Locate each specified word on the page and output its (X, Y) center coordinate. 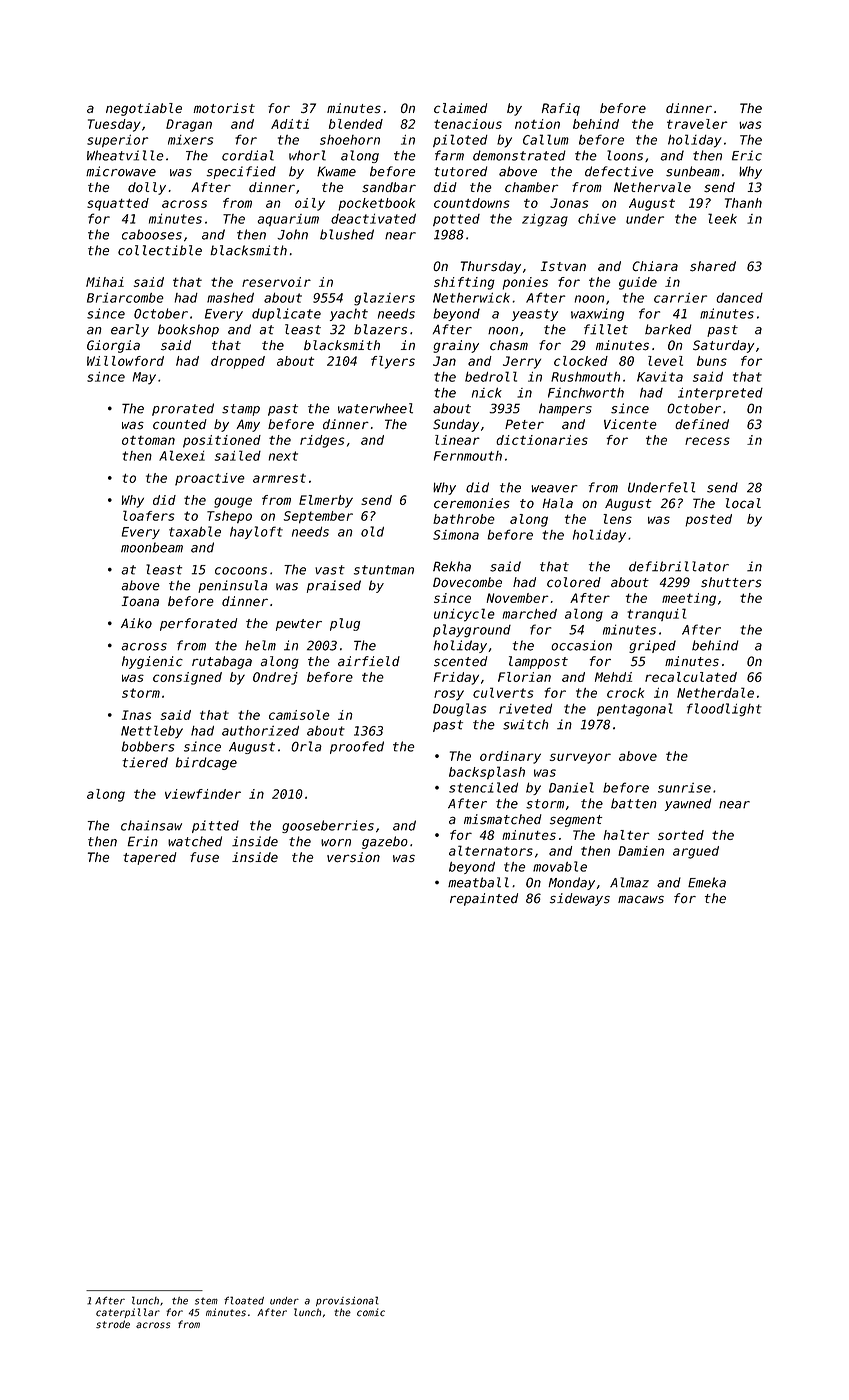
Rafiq (561, 109)
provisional (347, 1301)
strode (113, 1324)
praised (334, 586)
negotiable (144, 109)
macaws (641, 900)
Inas (136, 715)
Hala (557, 503)
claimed (460, 108)
